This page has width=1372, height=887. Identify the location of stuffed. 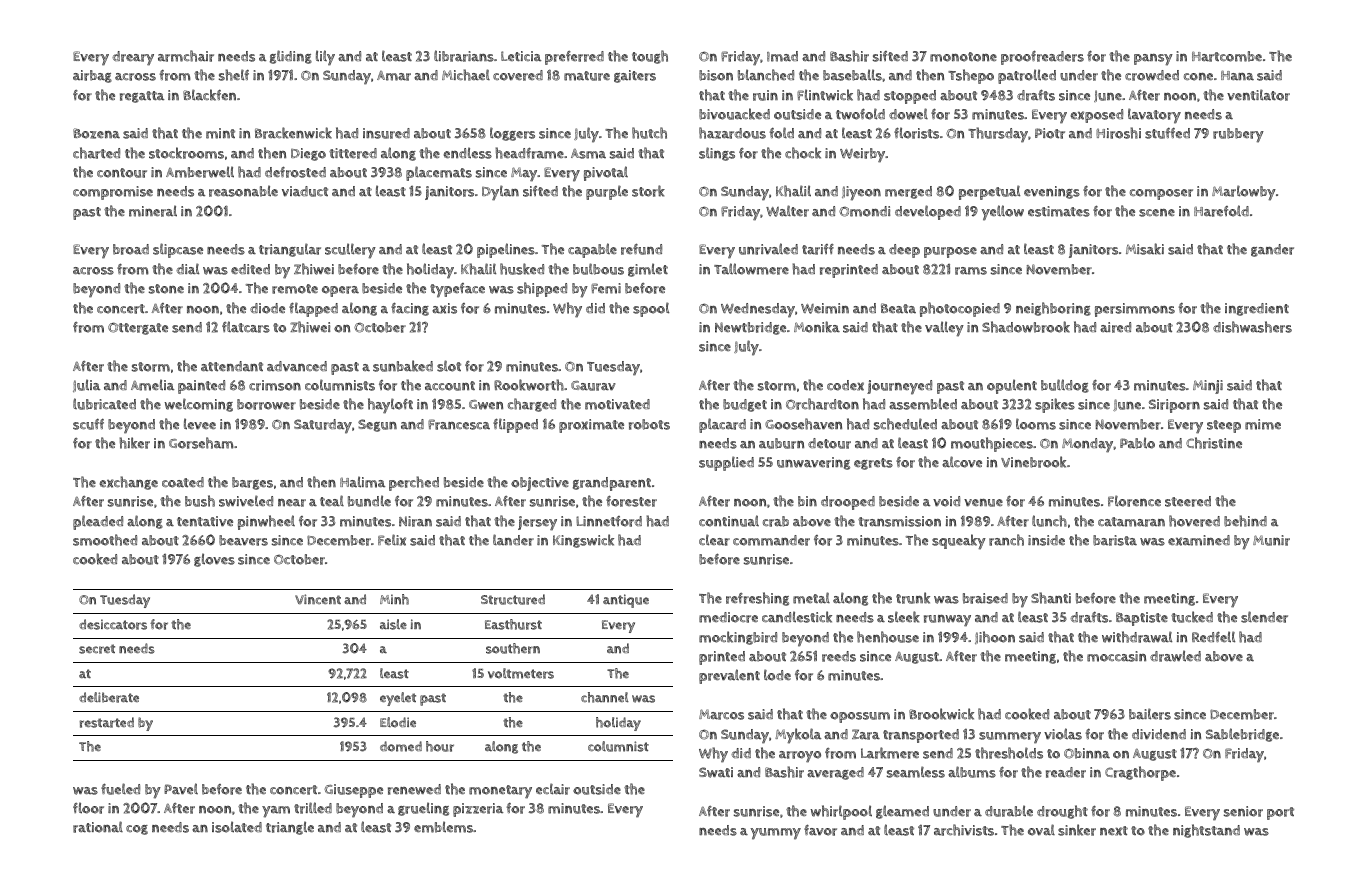
(1167, 133).
